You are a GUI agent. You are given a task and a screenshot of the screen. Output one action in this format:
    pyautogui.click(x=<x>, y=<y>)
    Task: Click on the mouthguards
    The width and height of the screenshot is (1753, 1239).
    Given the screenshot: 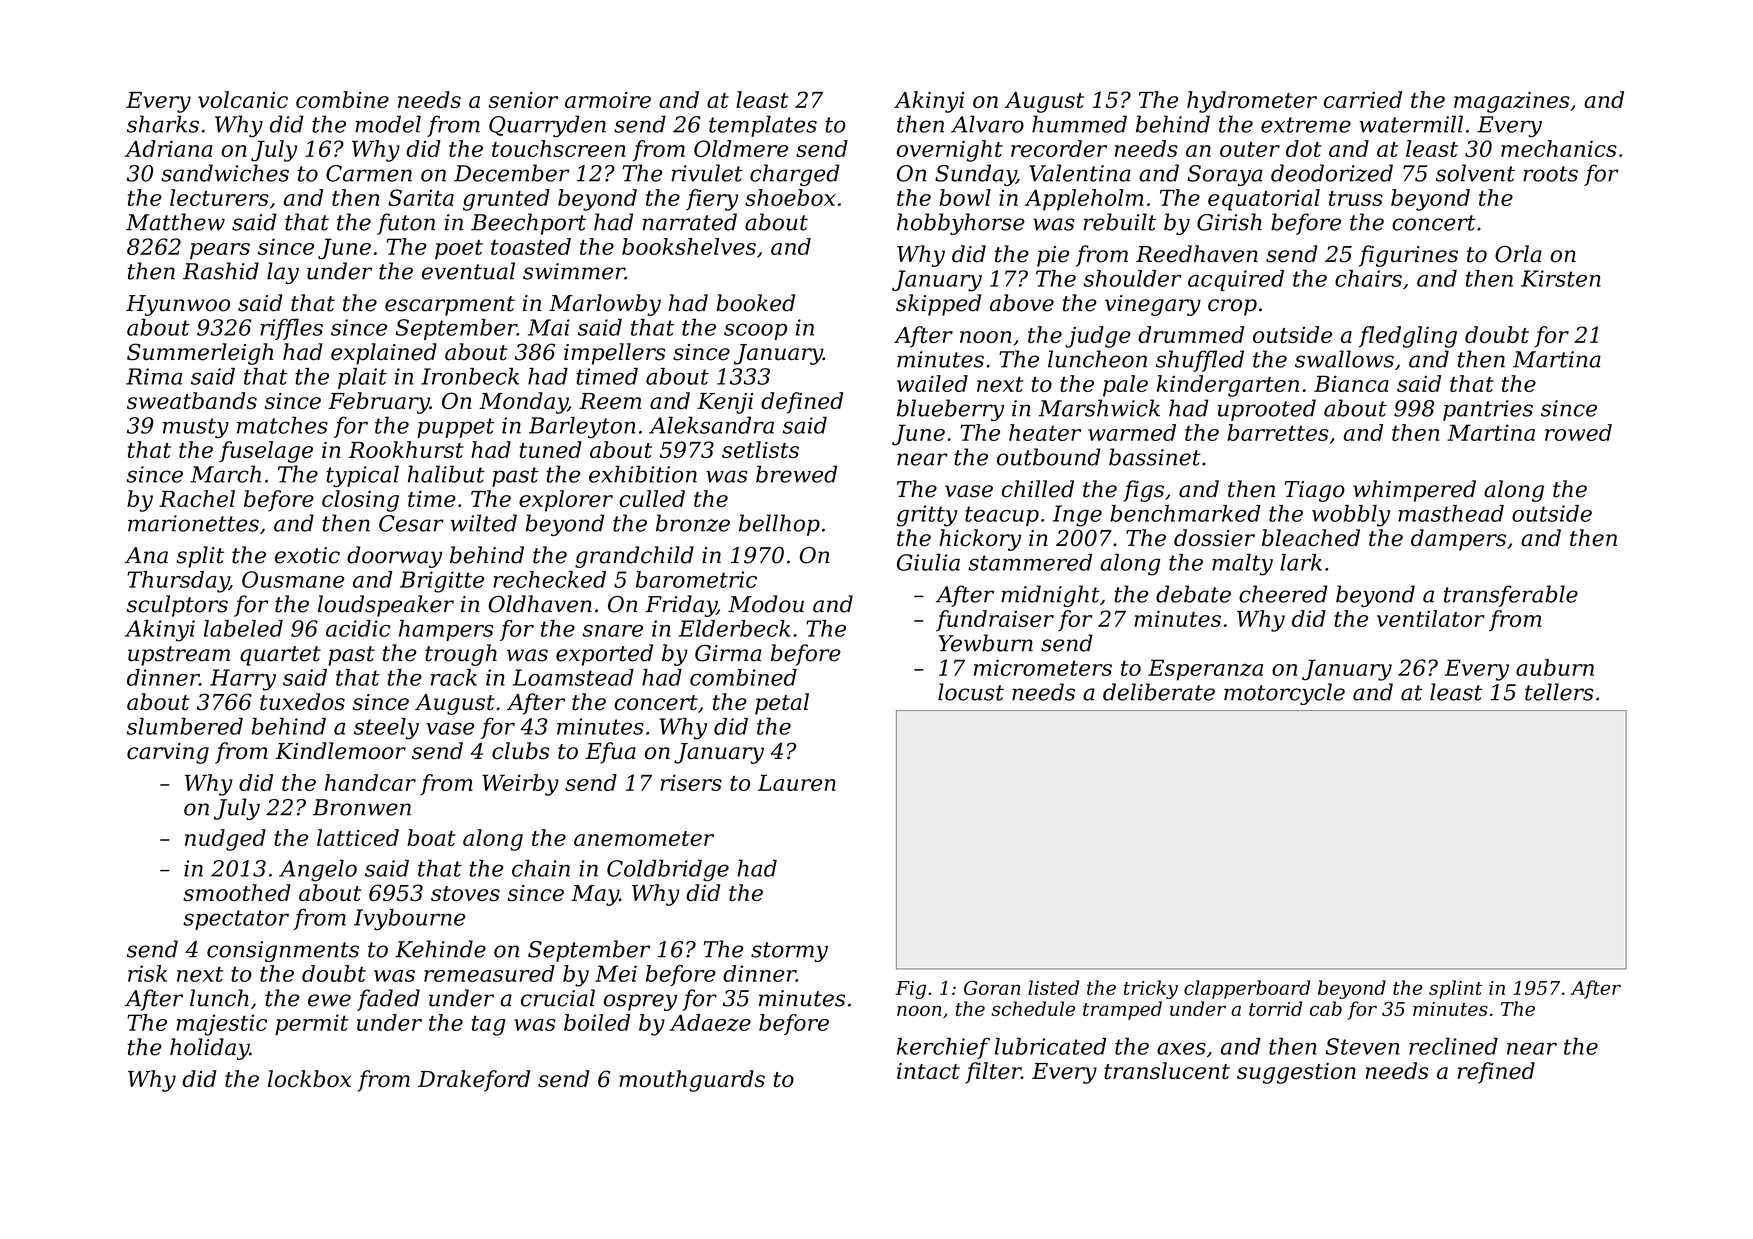 What is the action you would take?
    pyautogui.click(x=692, y=1081)
